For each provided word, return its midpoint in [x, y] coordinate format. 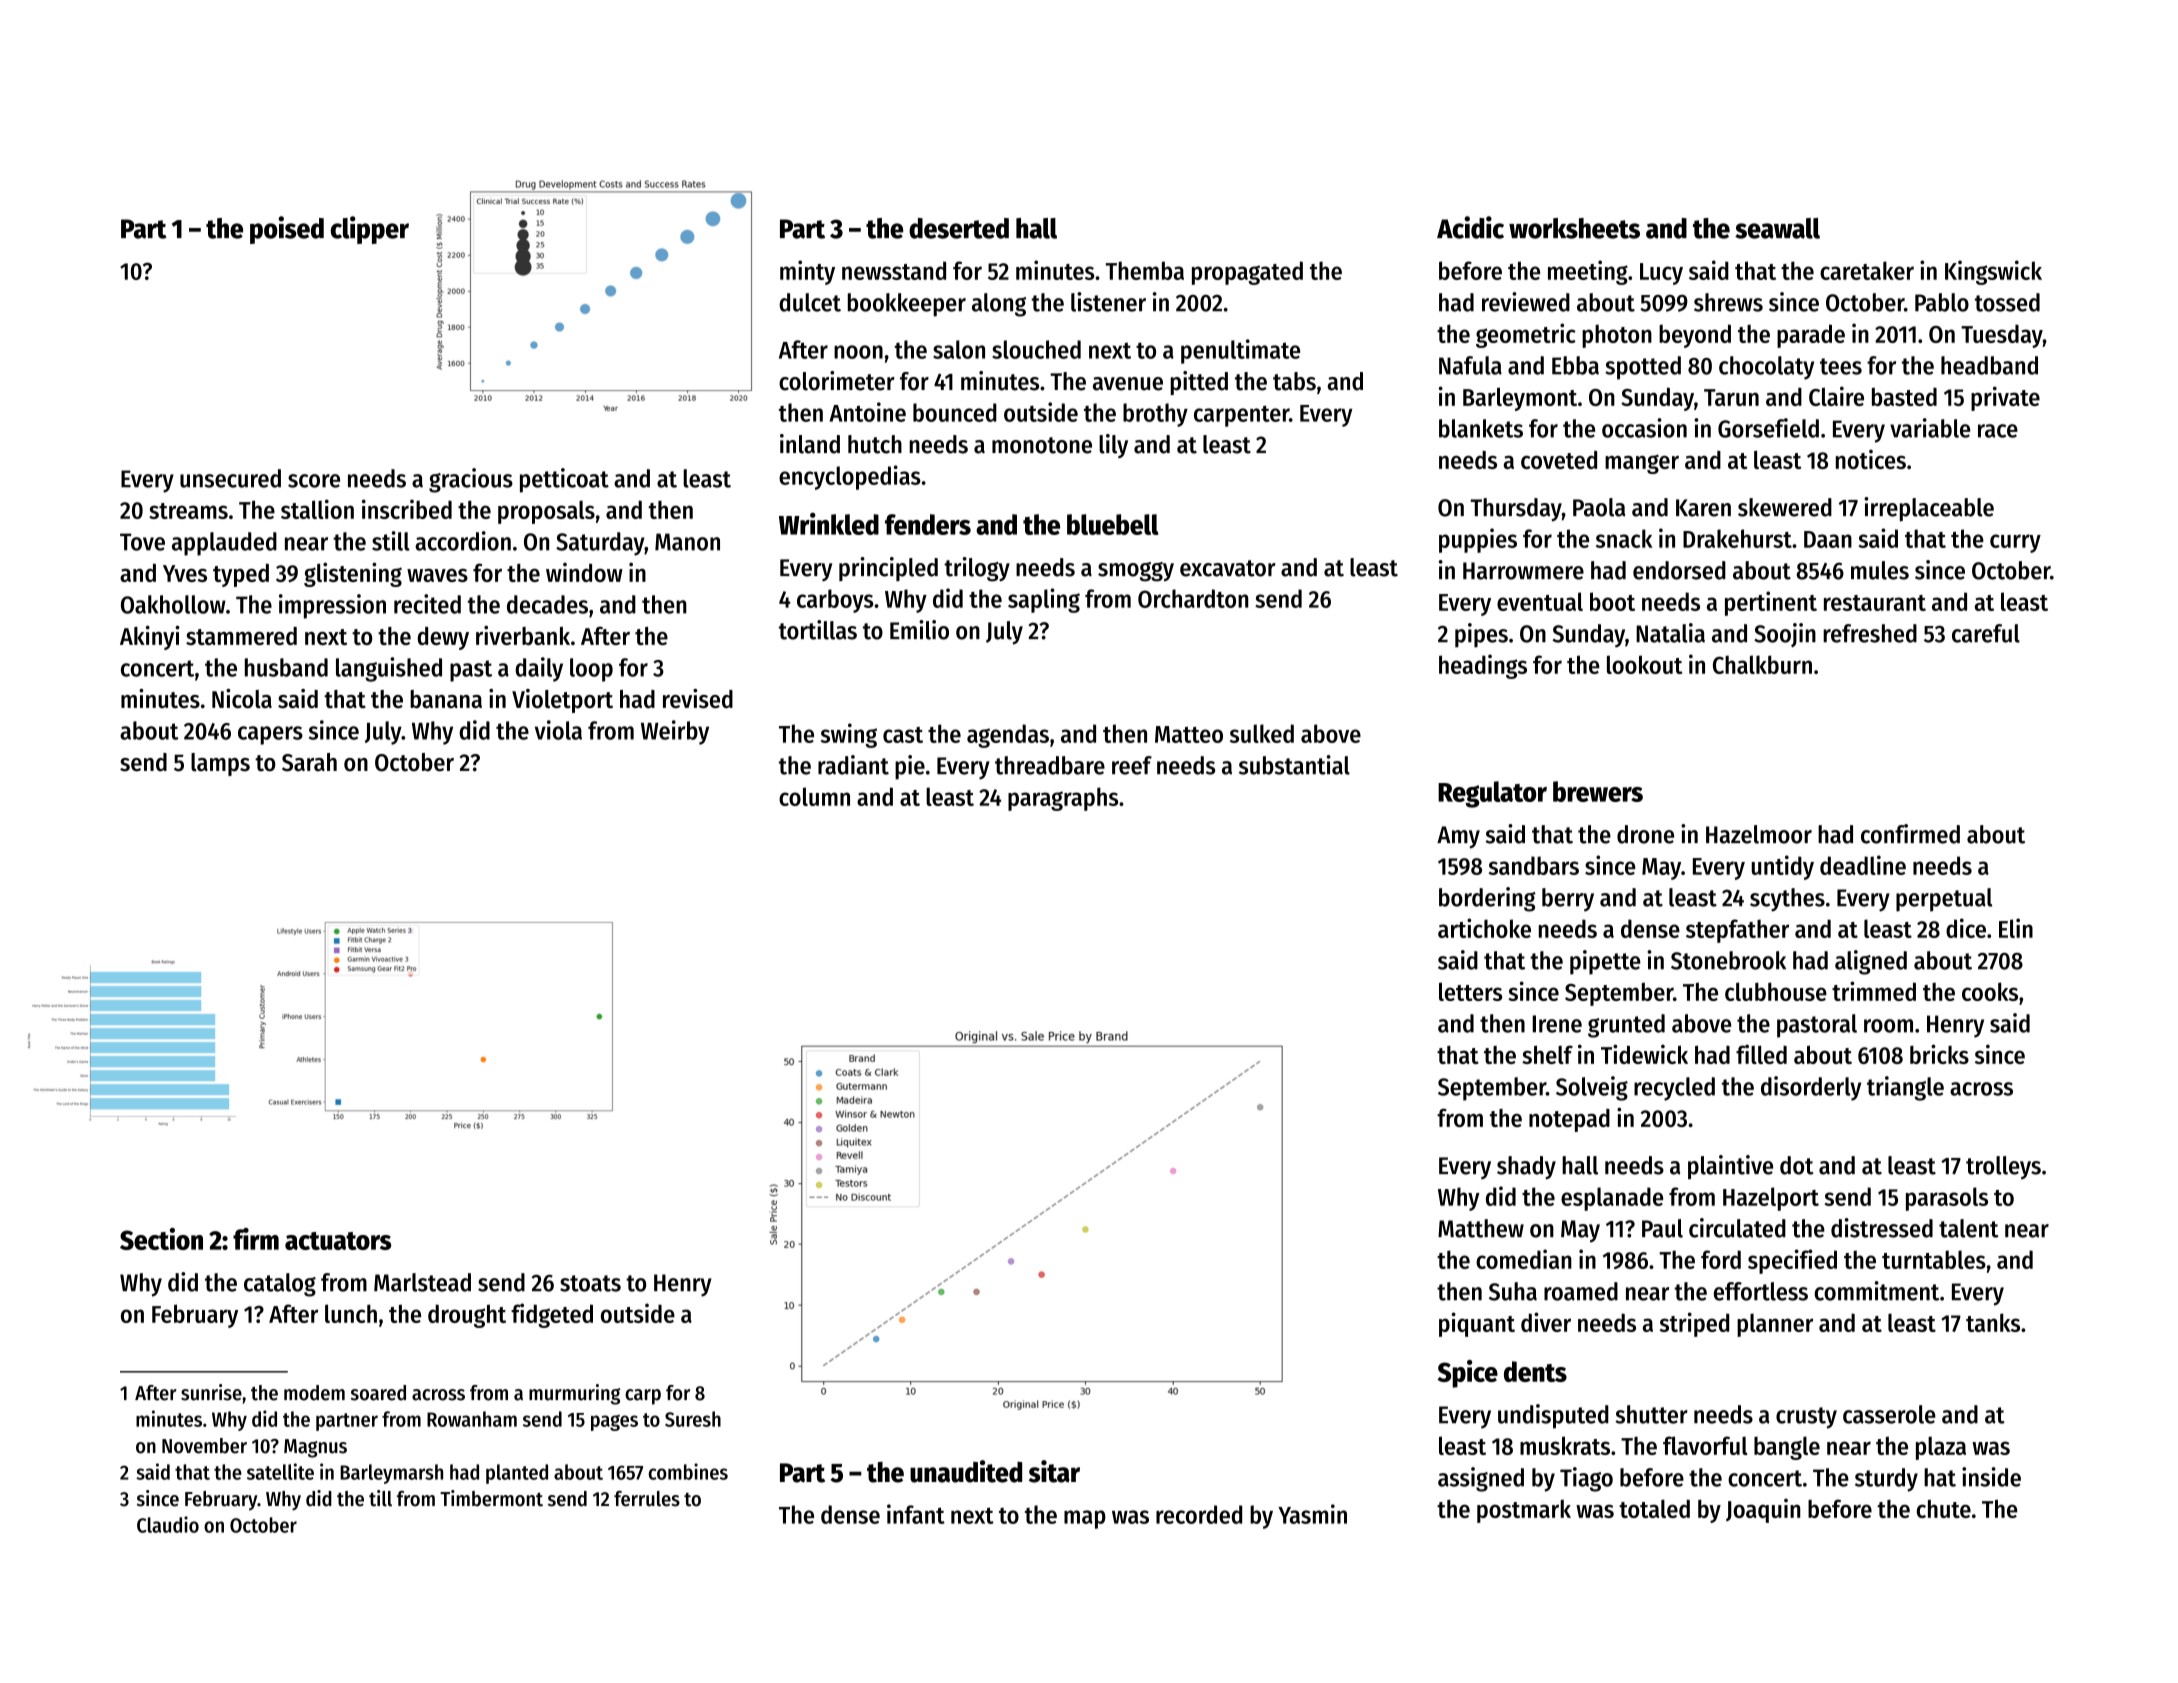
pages [614, 1423]
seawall [1777, 228]
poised [287, 230]
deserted [959, 228]
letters [1470, 991]
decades [547, 604]
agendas [1008, 736]
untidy [1783, 867]
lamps [220, 764]
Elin [2016, 928]
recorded [1199, 1514]
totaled [1654, 1508]
